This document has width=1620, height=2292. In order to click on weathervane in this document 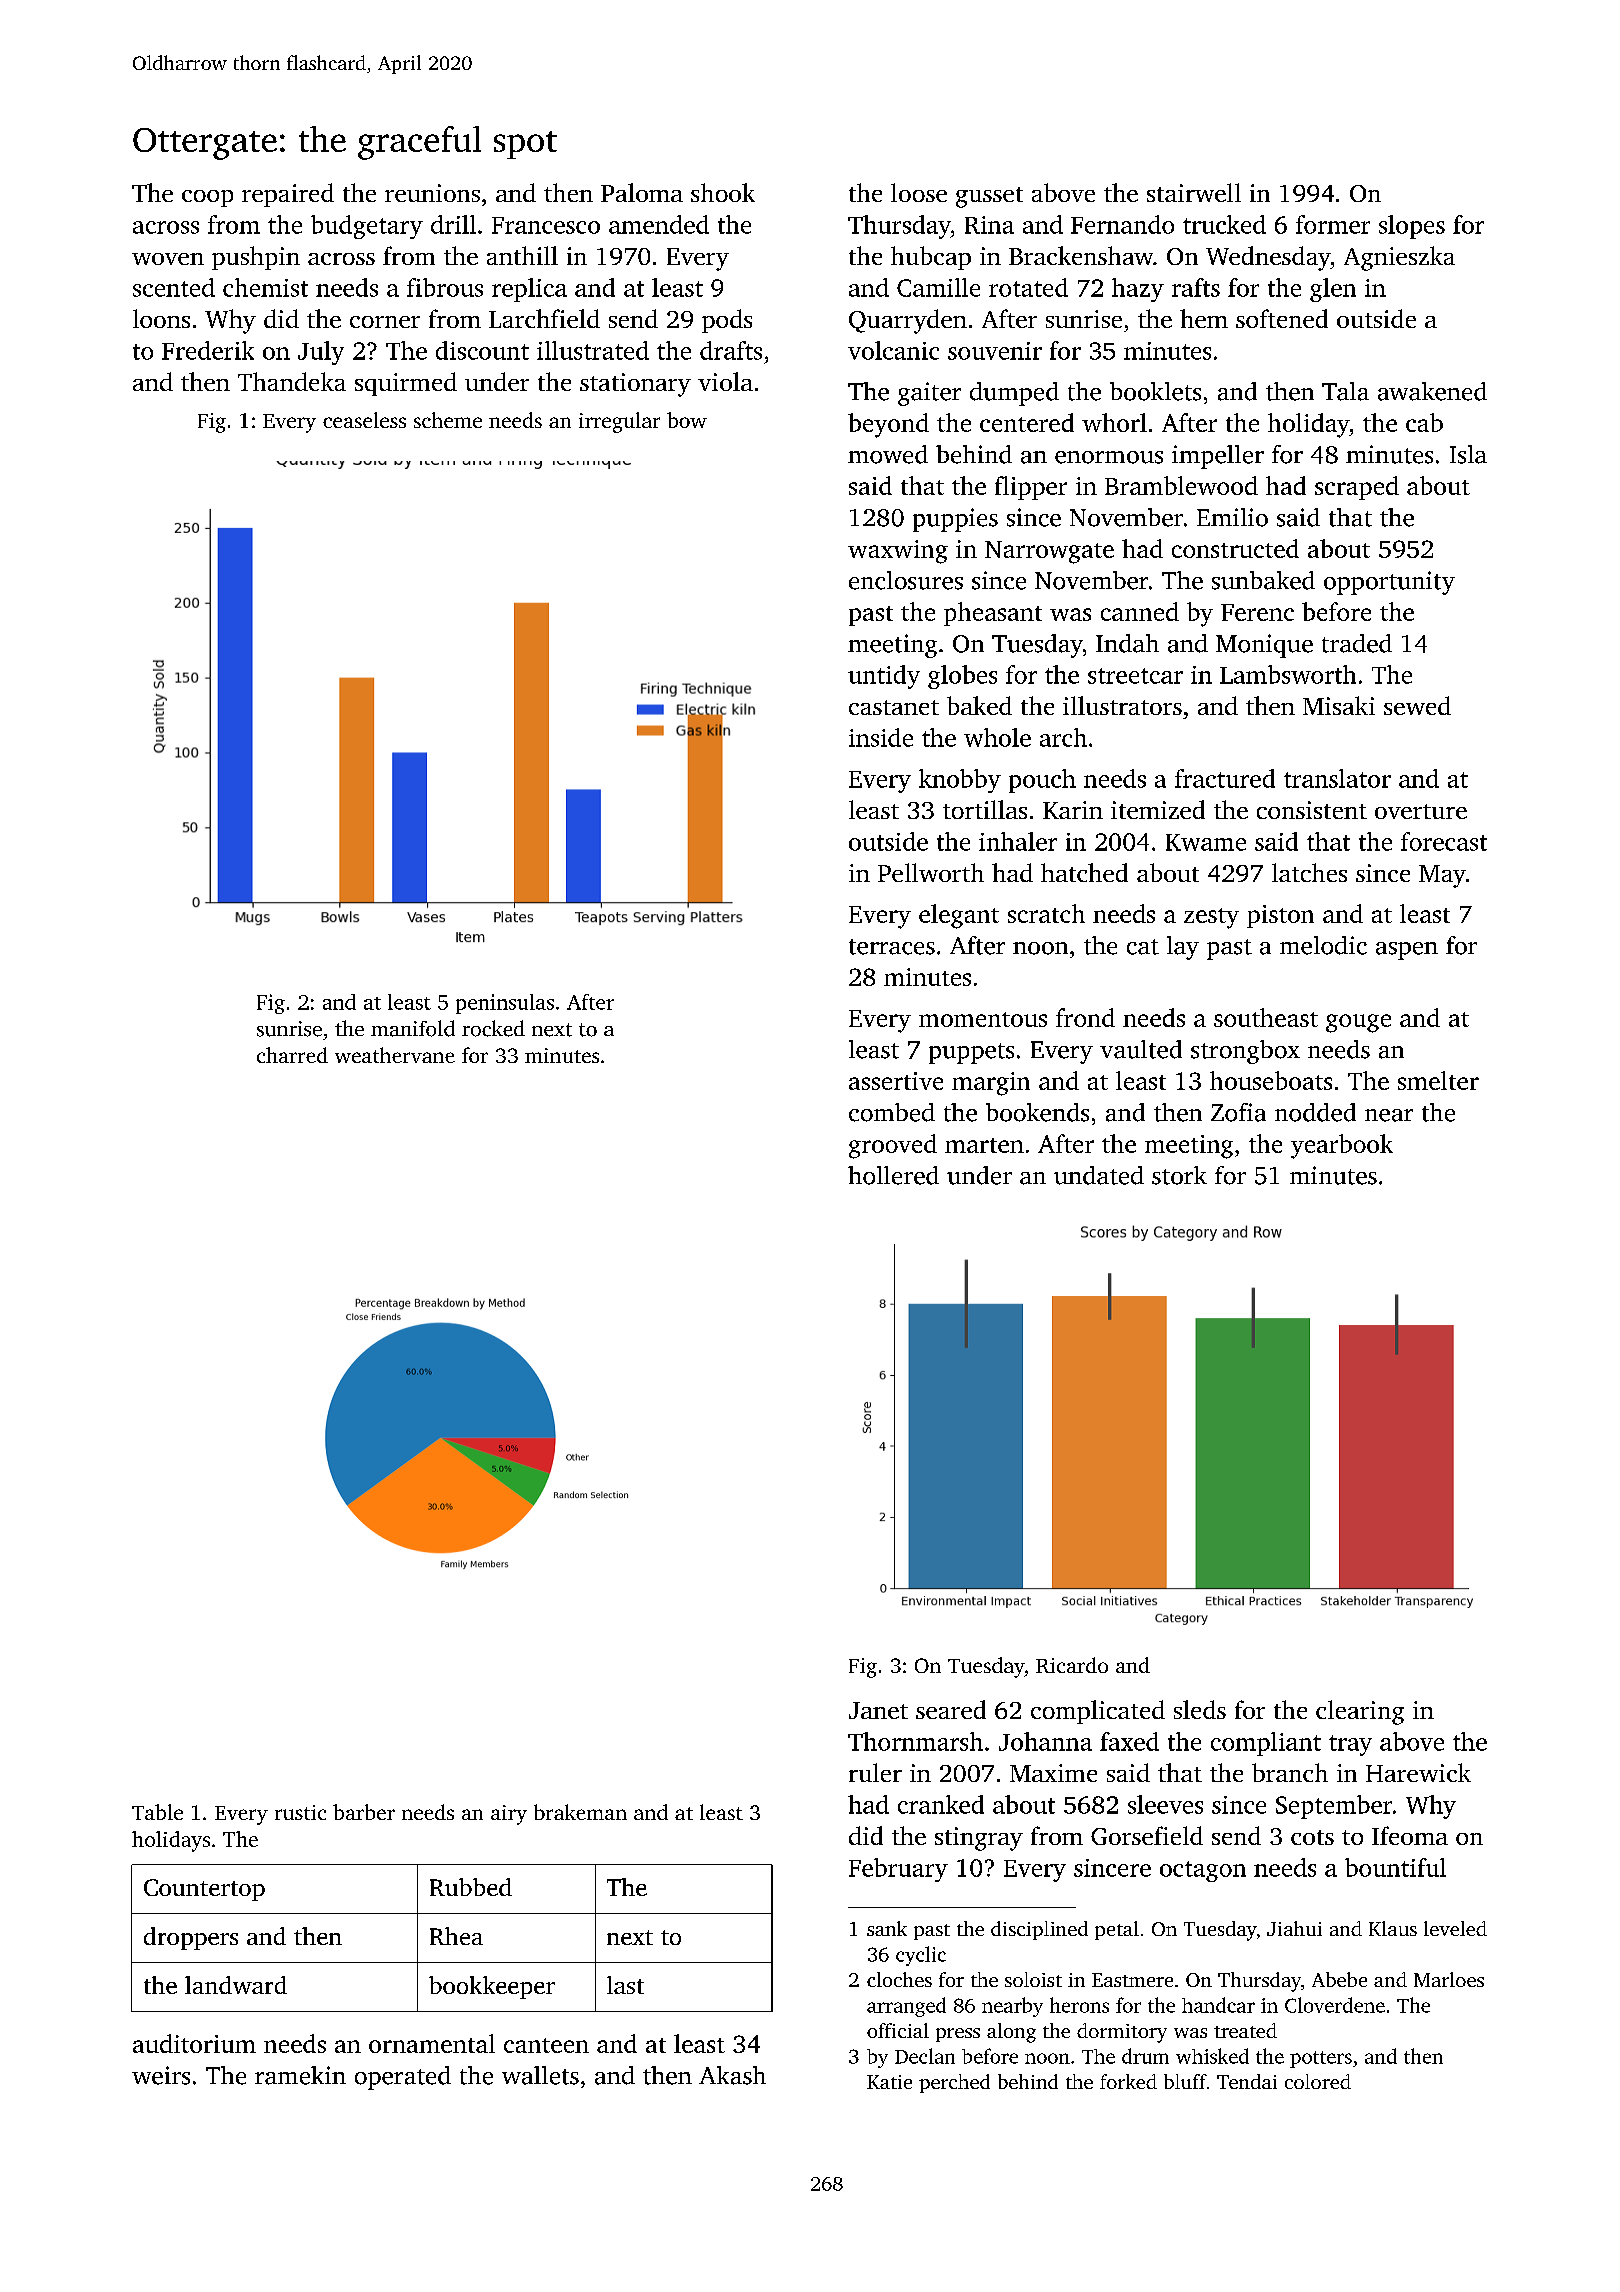, I will do `click(395, 1055)`.
